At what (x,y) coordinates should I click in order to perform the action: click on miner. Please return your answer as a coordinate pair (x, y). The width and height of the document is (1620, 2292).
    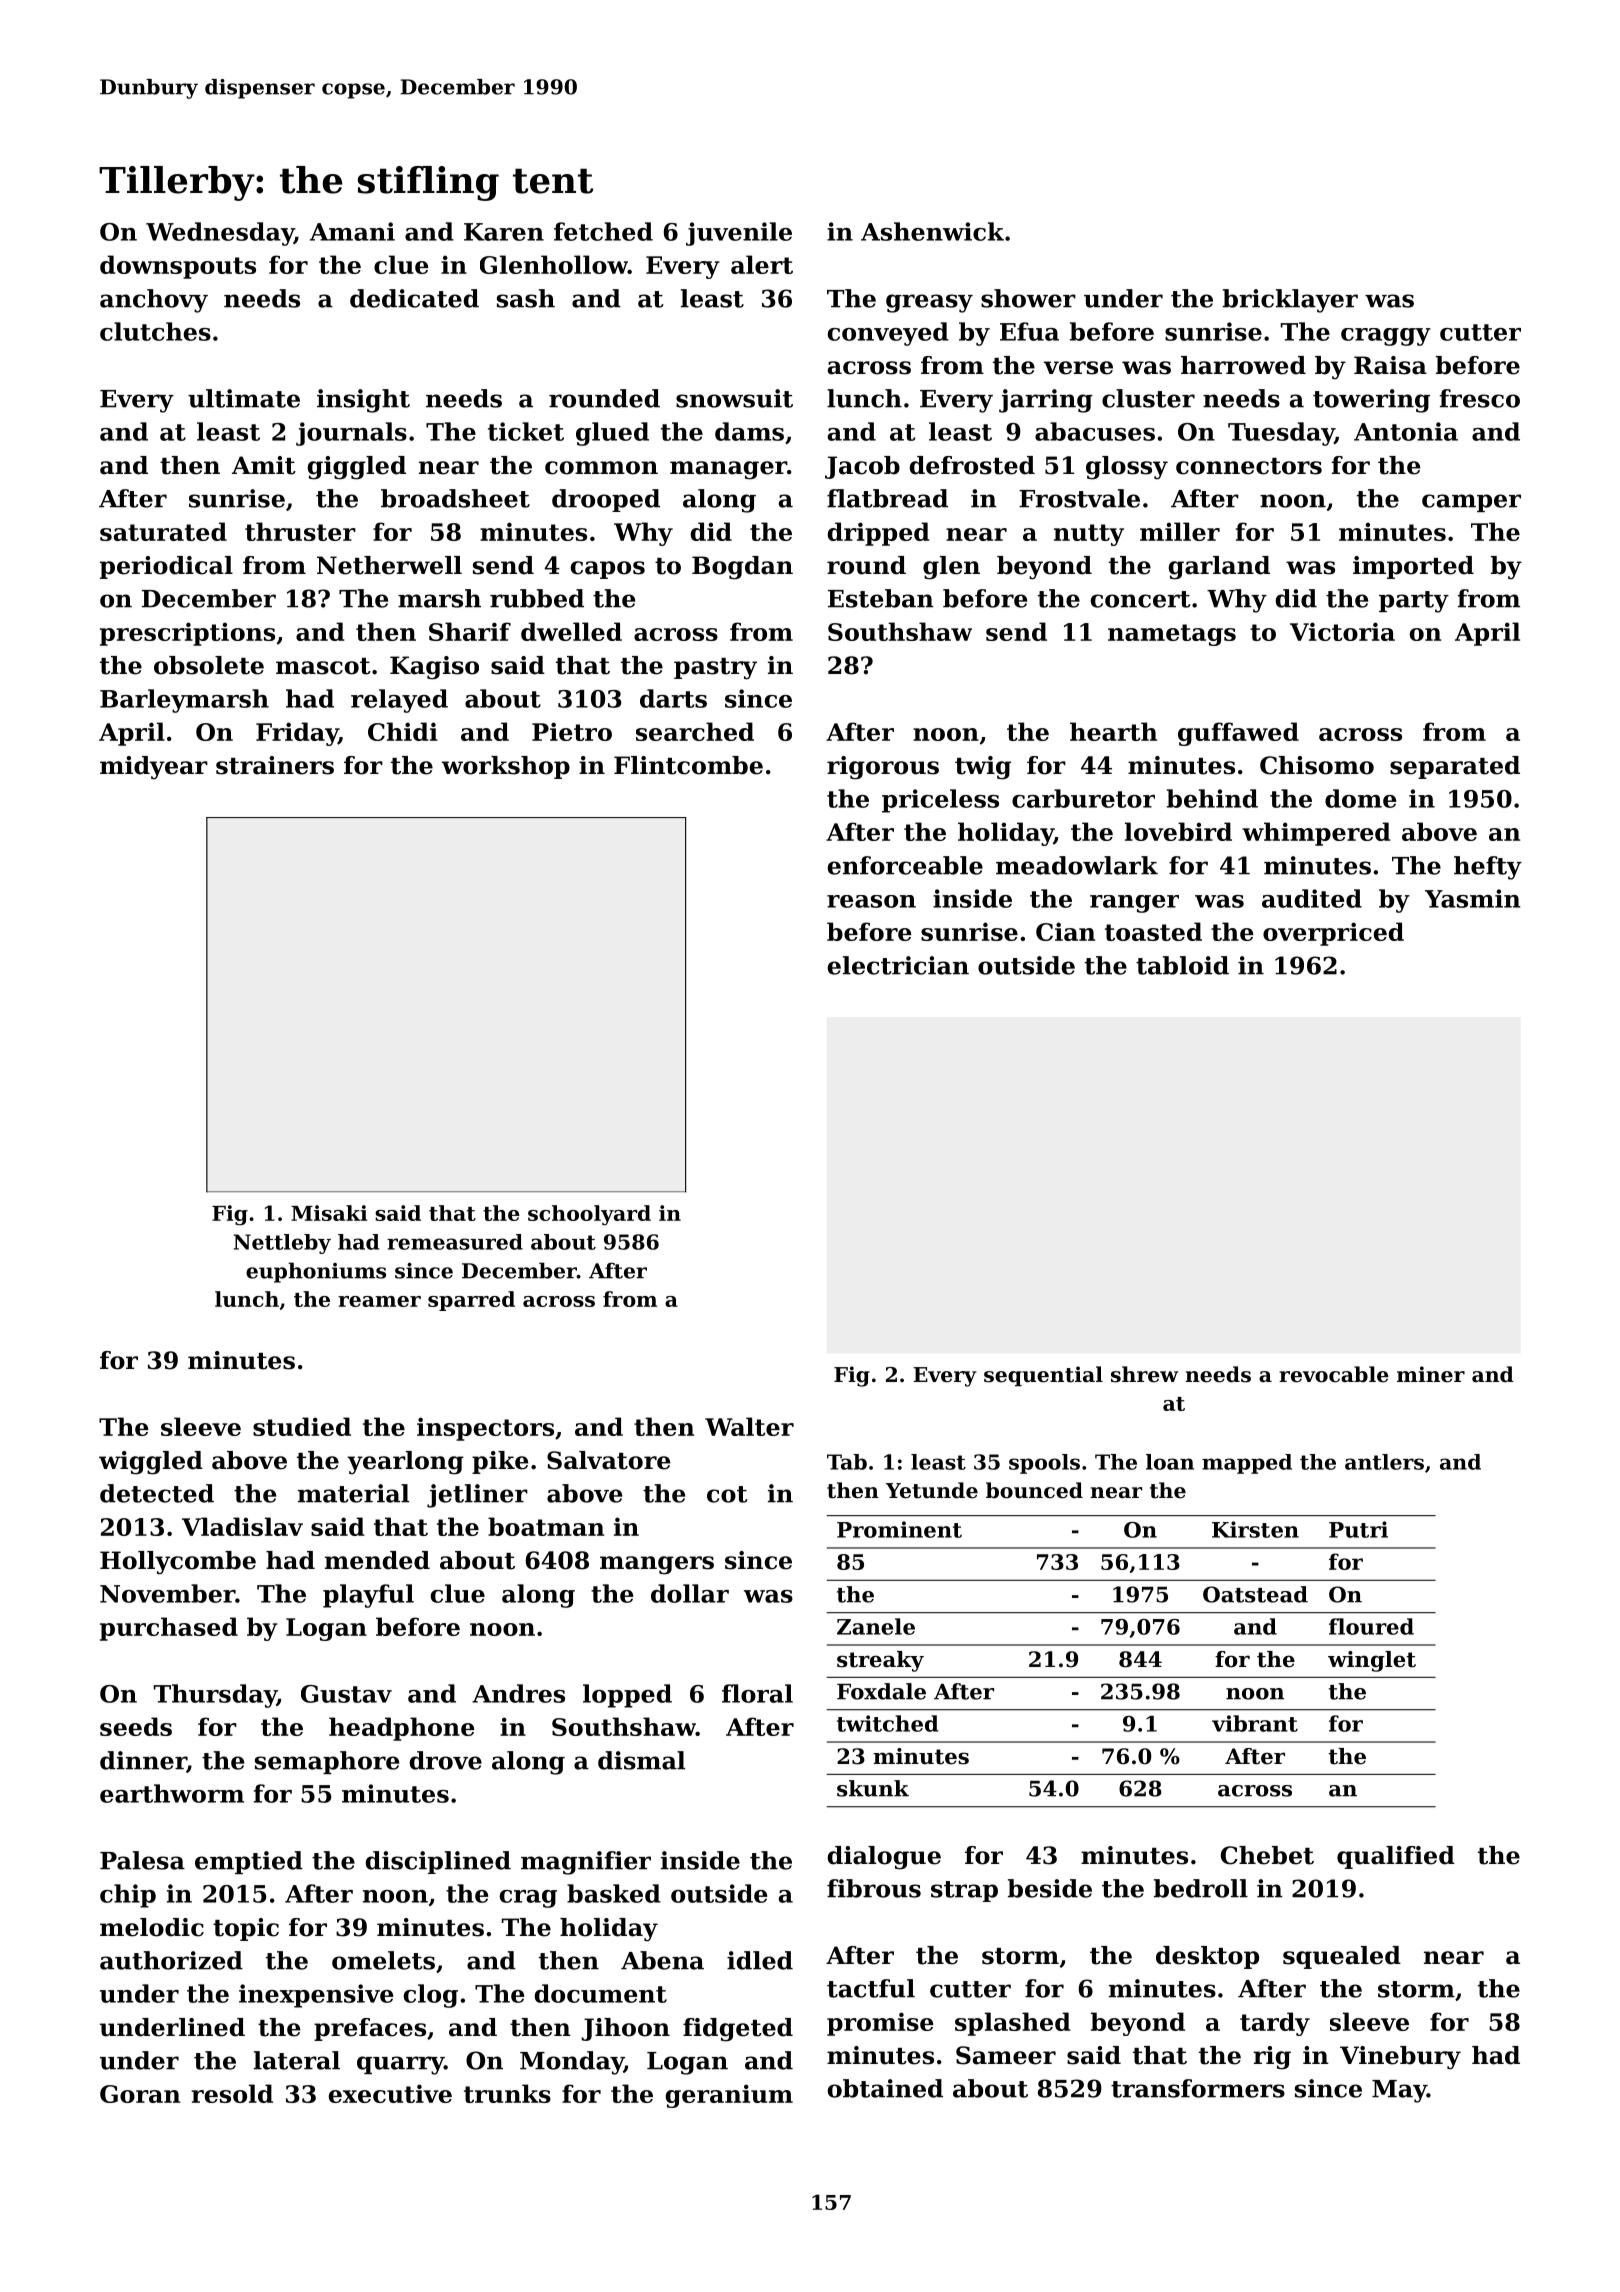
    Looking at the image, I should click on (1431, 1374).
